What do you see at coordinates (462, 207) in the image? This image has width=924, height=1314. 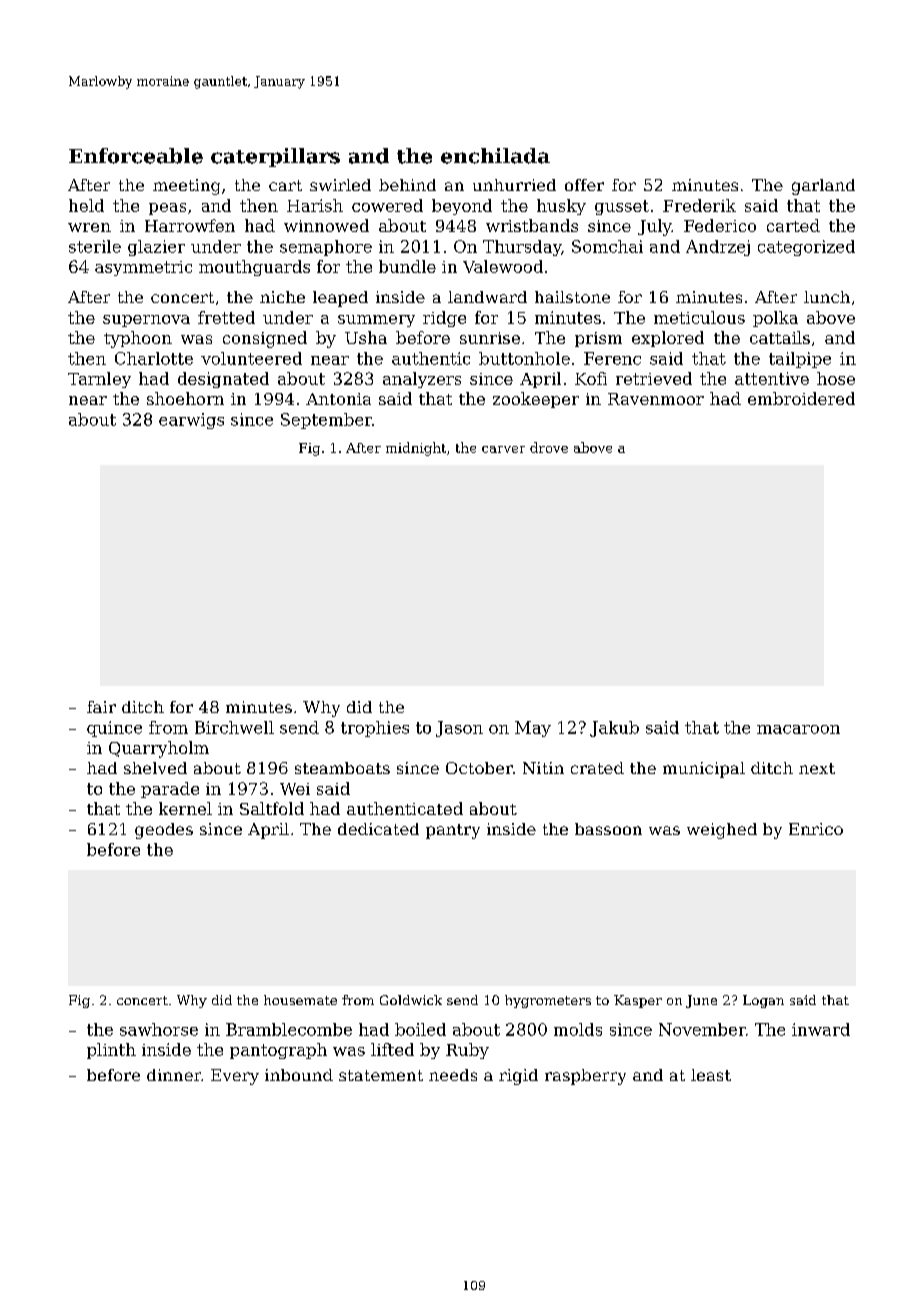 I see `beyond` at bounding box center [462, 207].
